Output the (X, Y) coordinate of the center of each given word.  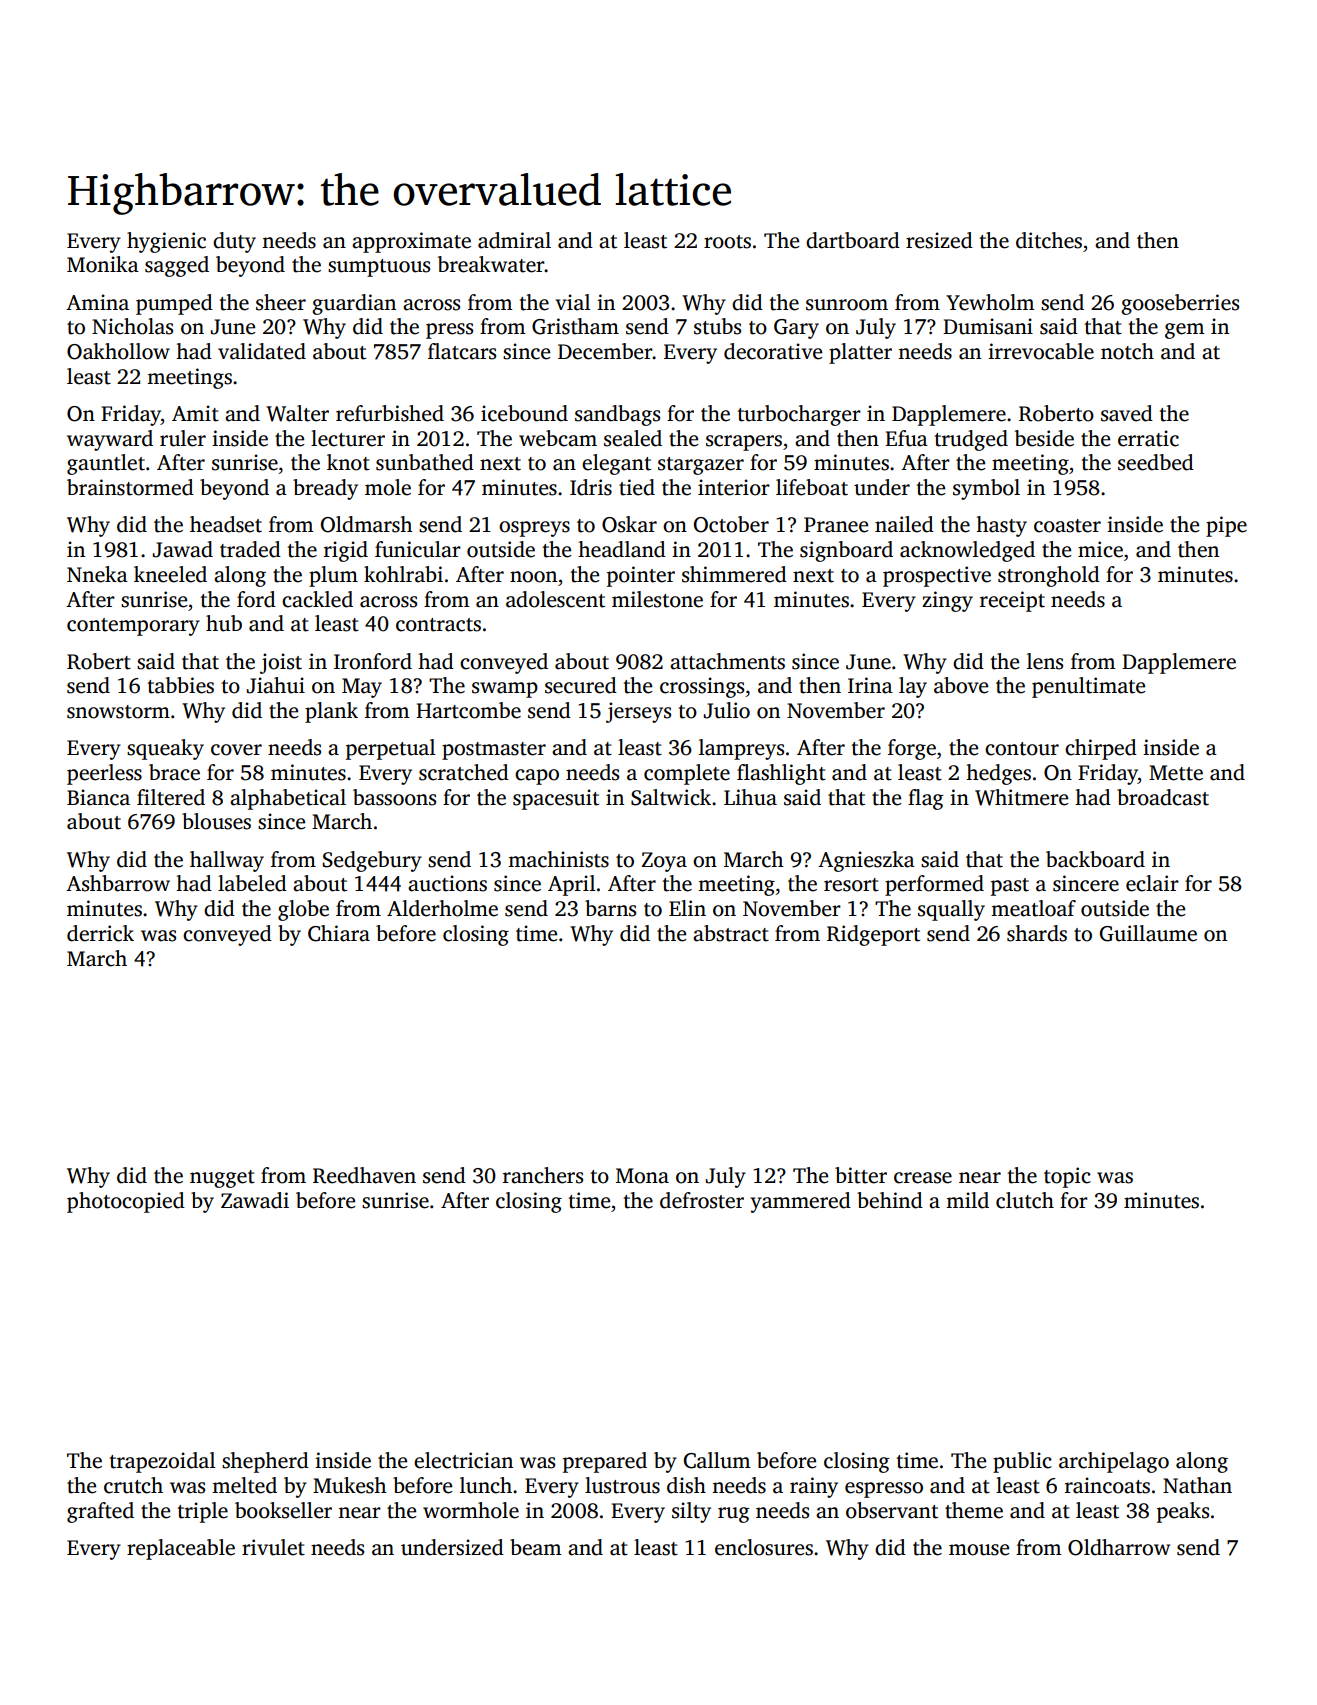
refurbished (390, 413)
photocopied (126, 1202)
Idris (591, 487)
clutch (1025, 1200)
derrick (100, 933)
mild (967, 1200)
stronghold (1049, 576)
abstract (731, 933)
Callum (717, 1460)
